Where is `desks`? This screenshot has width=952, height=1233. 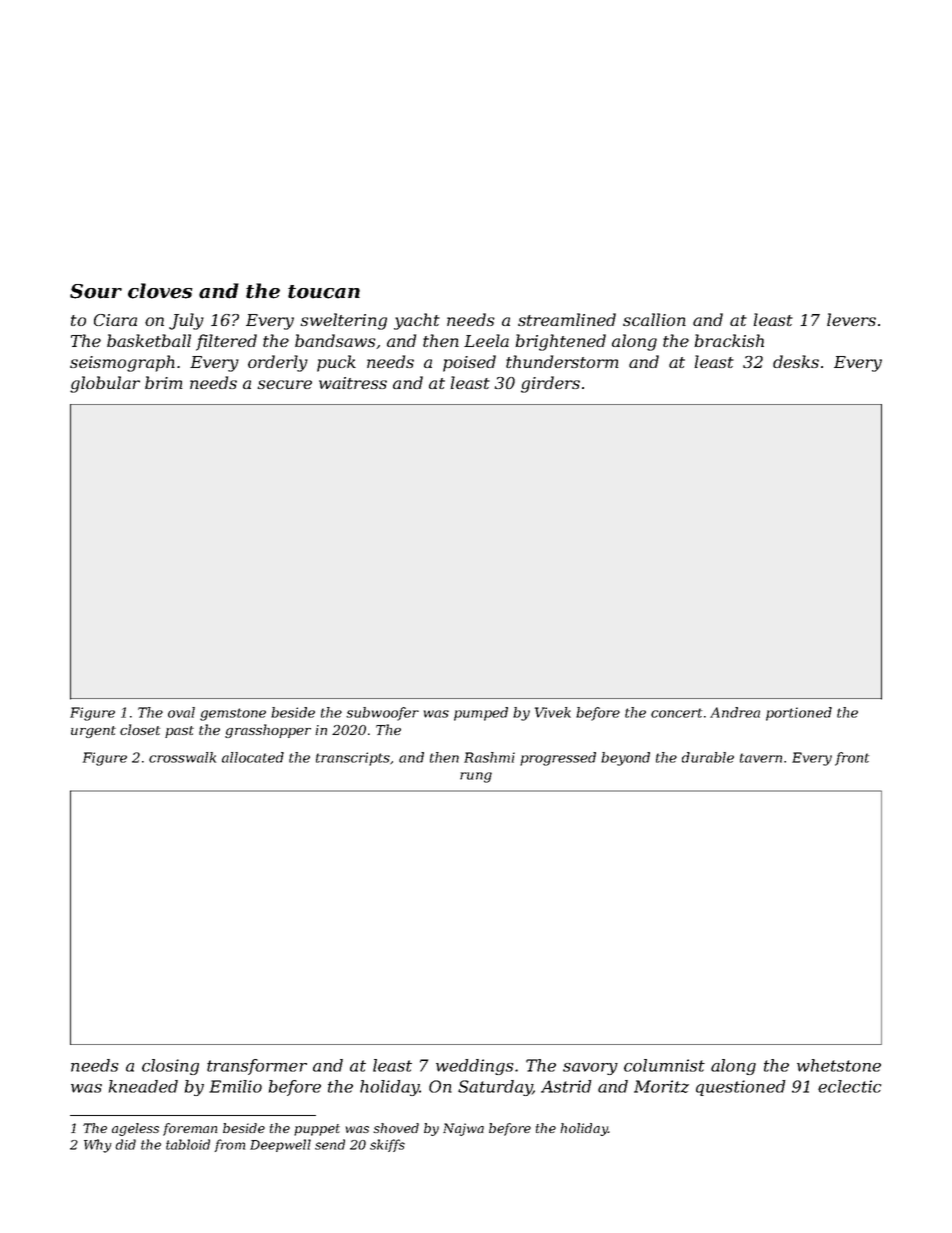 desks is located at coordinates (796, 361).
